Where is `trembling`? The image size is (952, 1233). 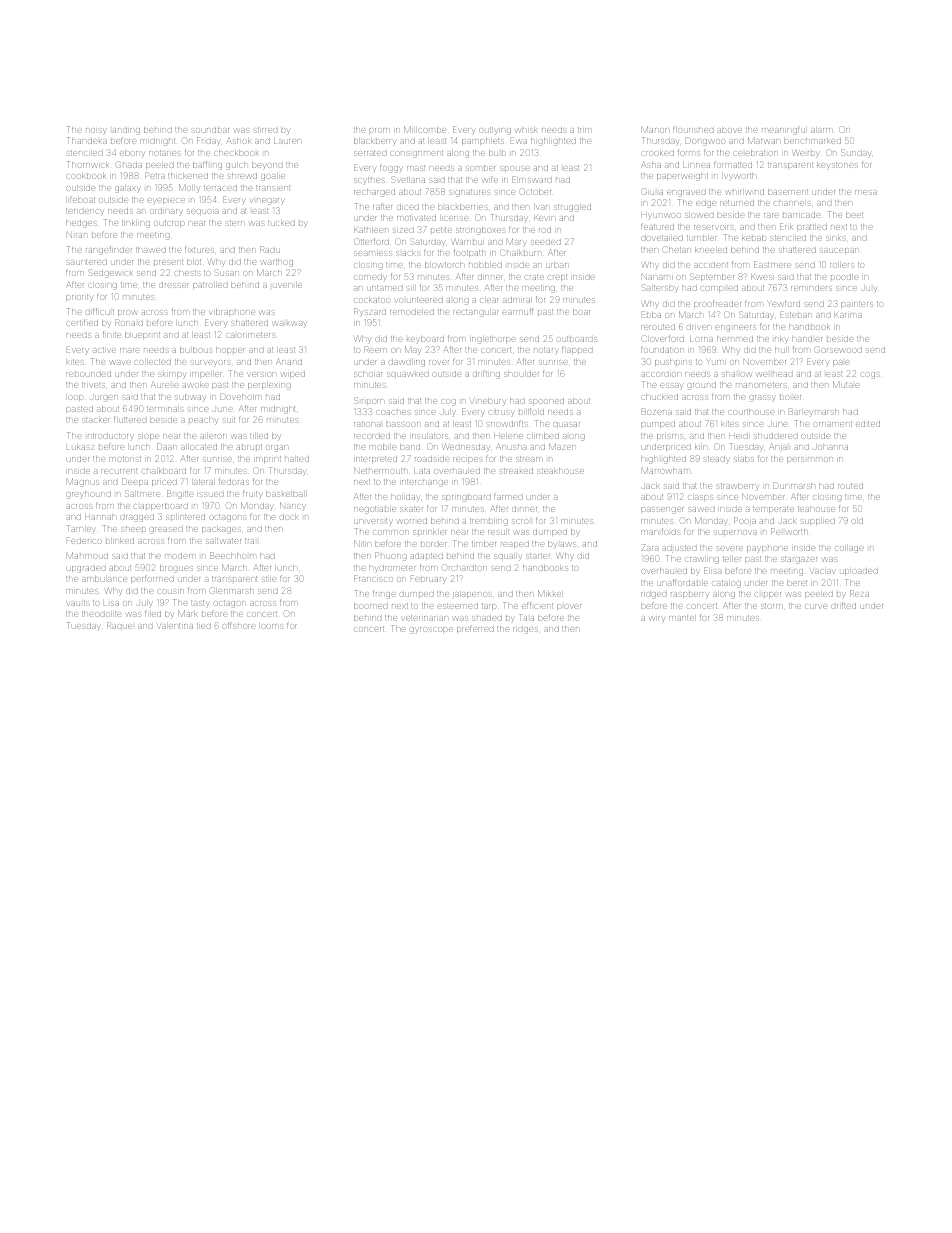
trembling is located at coordinates (489, 522).
